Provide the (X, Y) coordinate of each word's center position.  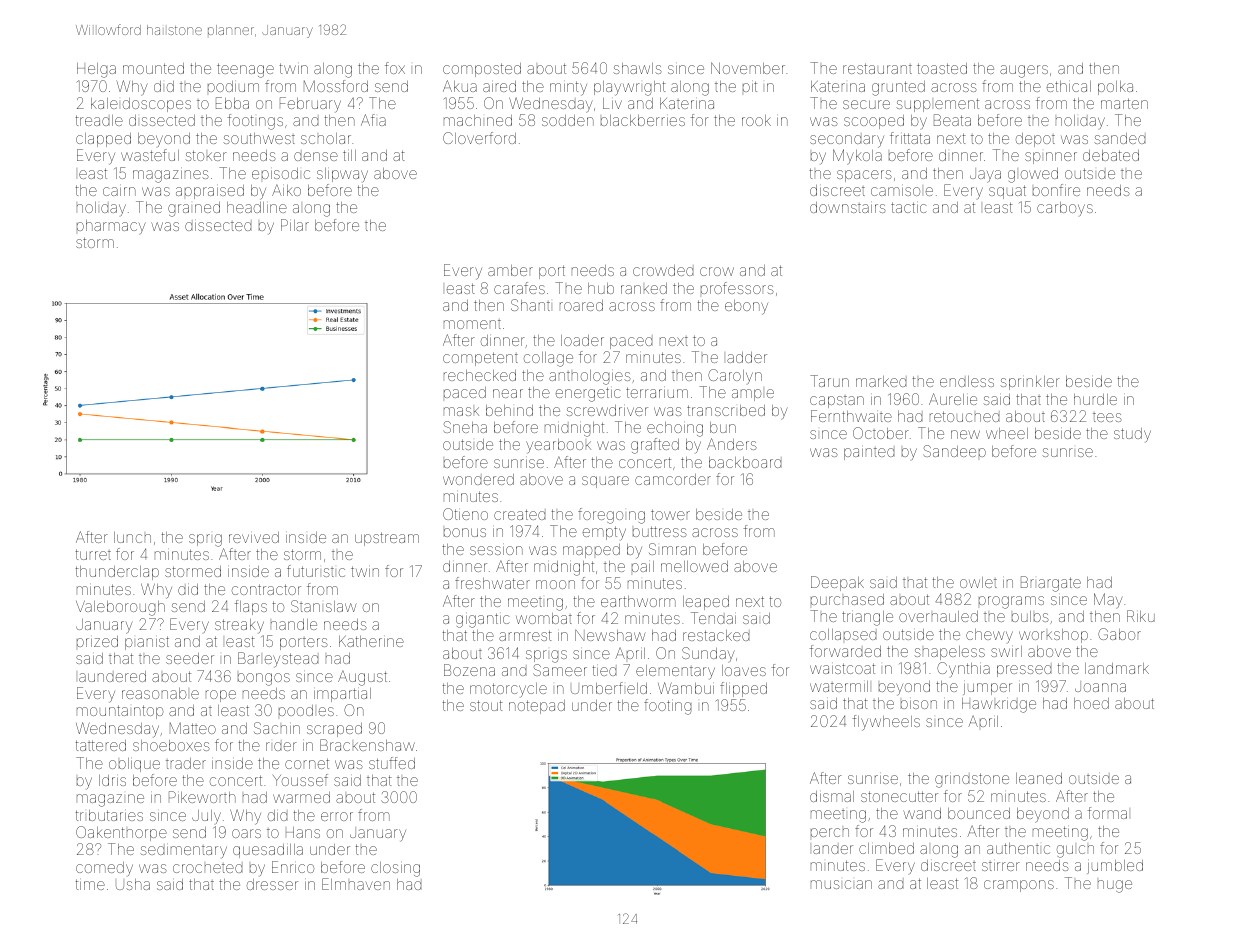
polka (1115, 88)
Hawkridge (999, 705)
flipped (743, 689)
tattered (101, 745)
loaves (744, 670)
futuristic (316, 571)
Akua (460, 86)
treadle (99, 120)
